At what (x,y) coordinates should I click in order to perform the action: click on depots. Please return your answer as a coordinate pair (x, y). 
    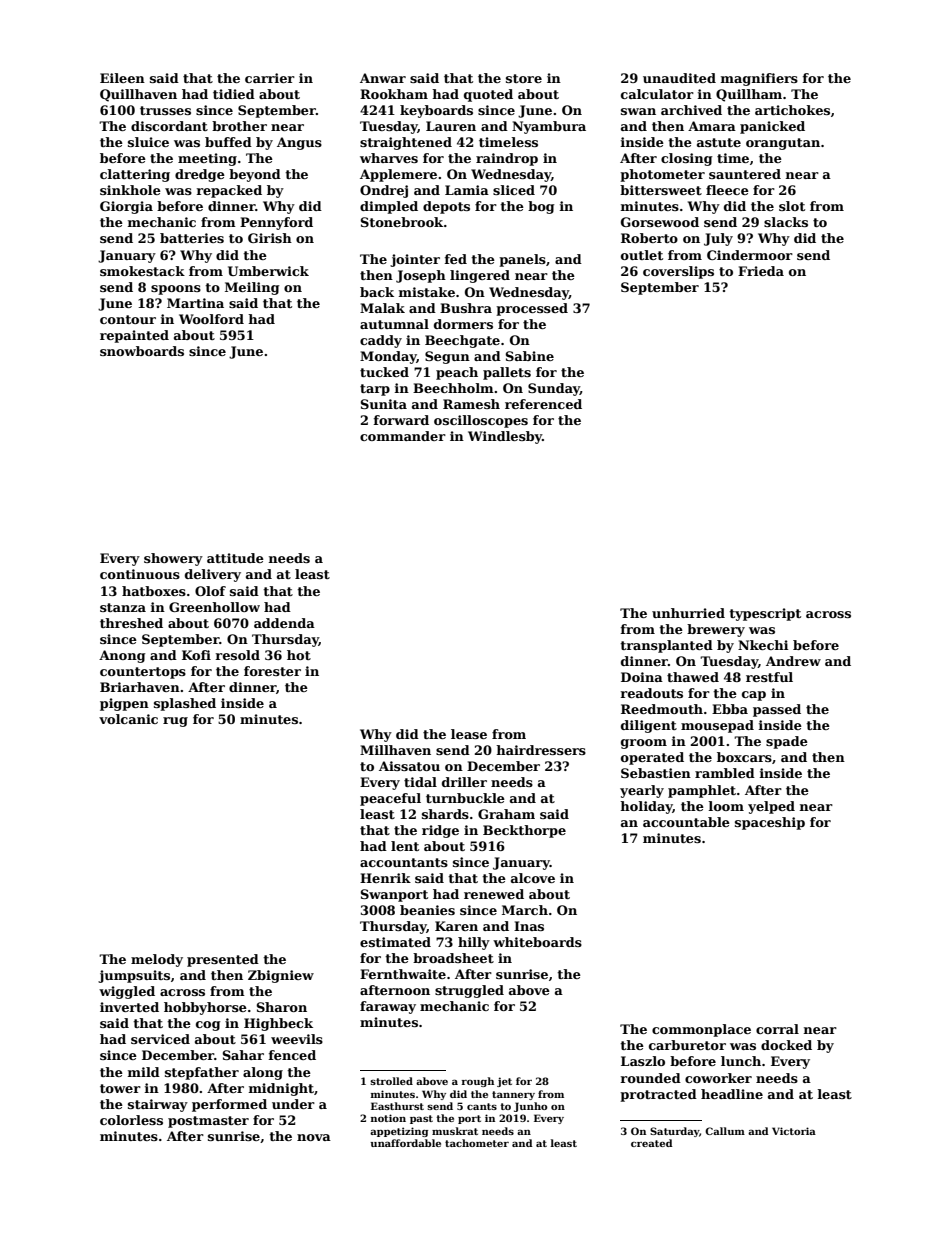
    Looking at the image, I should click on (446, 207).
